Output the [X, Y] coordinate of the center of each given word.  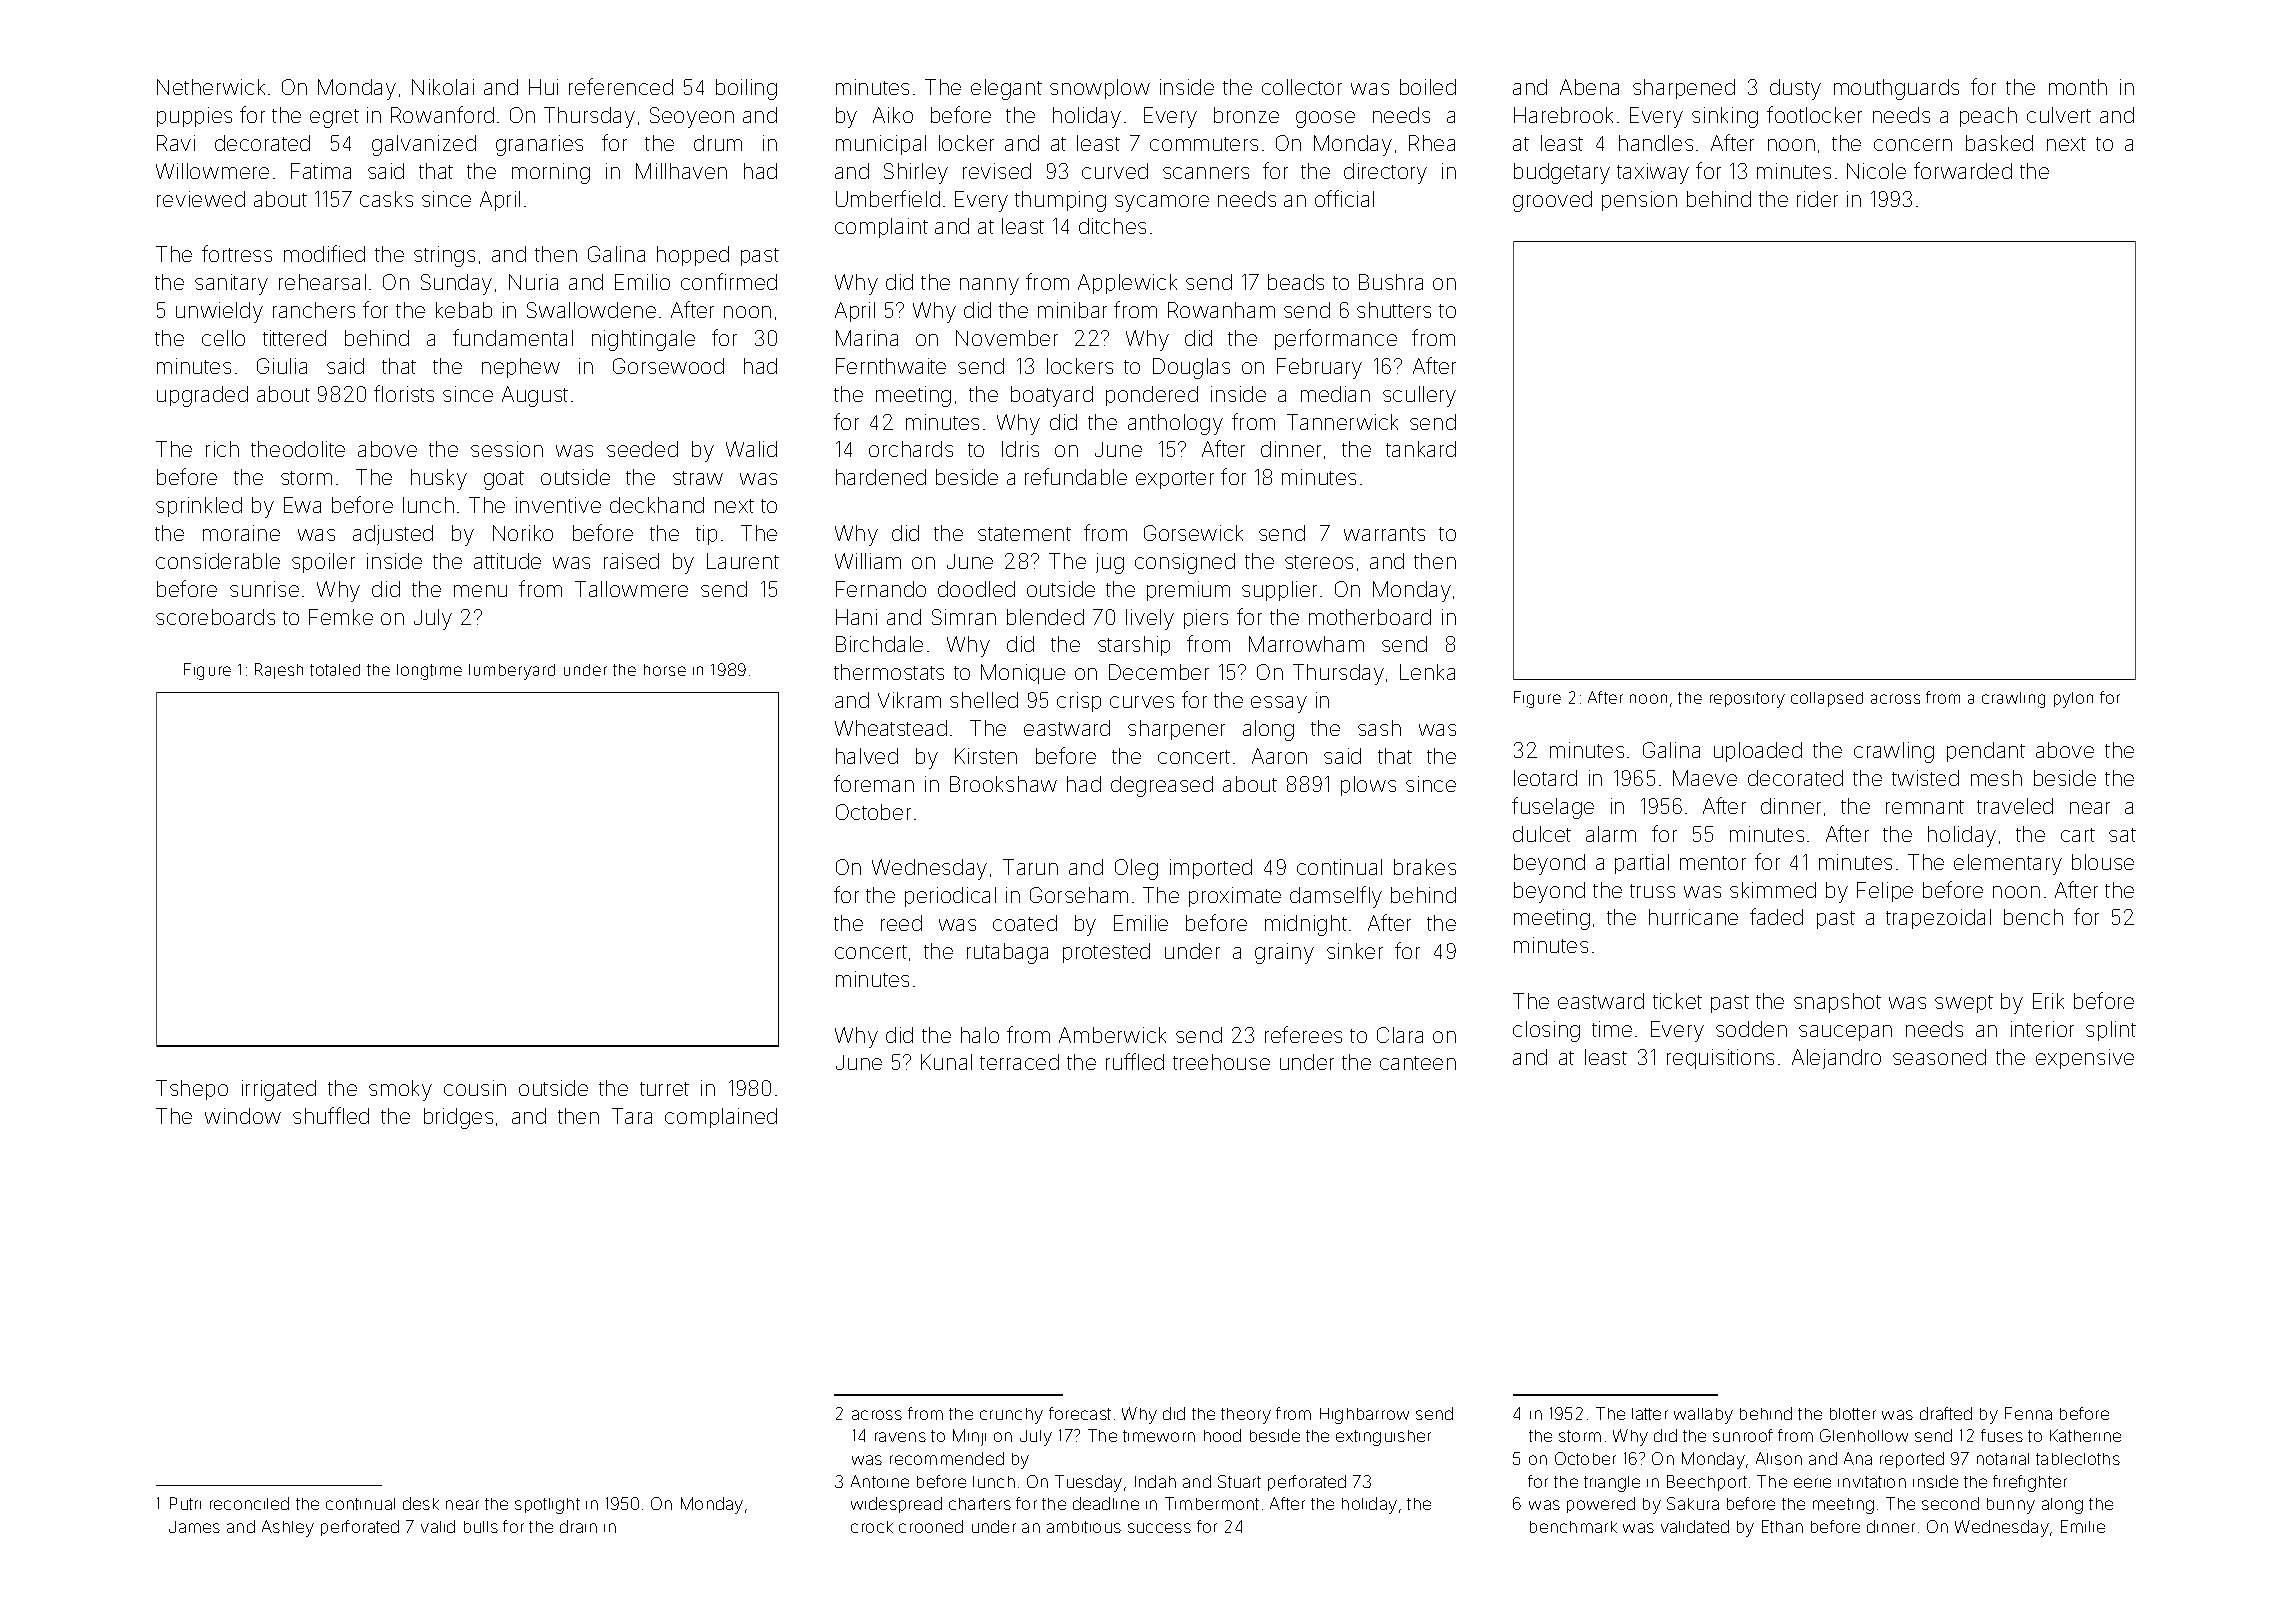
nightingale [643, 340]
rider [1817, 199]
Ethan [1782, 1526]
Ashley [288, 1528]
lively [1150, 619]
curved [1115, 171]
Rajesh [279, 671]
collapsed [1827, 699]
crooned [931, 1526]
